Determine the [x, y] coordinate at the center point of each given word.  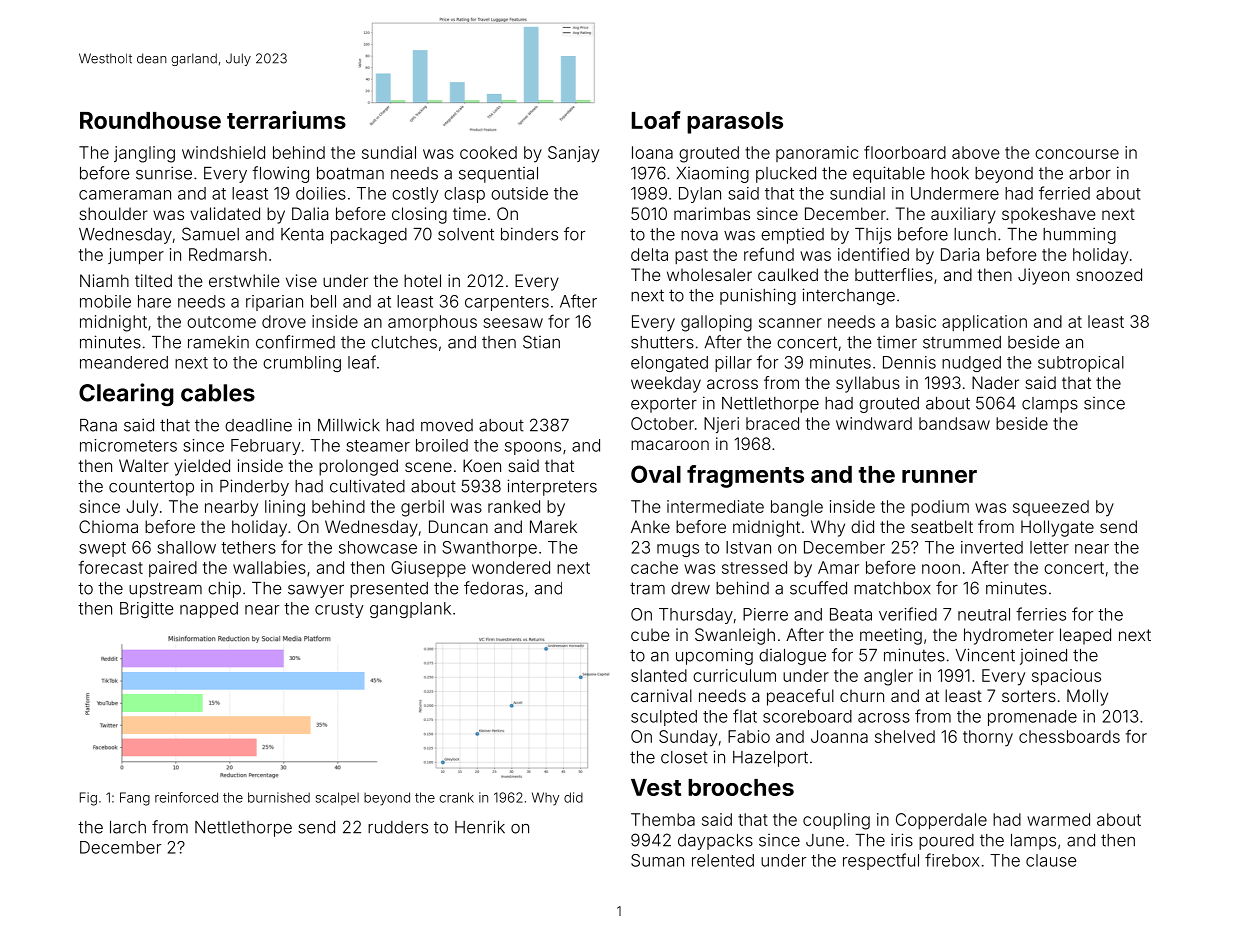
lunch [975, 234]
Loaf [656, 120]
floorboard [905, 152]
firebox [952, 860]
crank [457, 797]
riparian [274, 303]
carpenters [507, 303]
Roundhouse [150, 120]
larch [128, 827]
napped [209, 610]
